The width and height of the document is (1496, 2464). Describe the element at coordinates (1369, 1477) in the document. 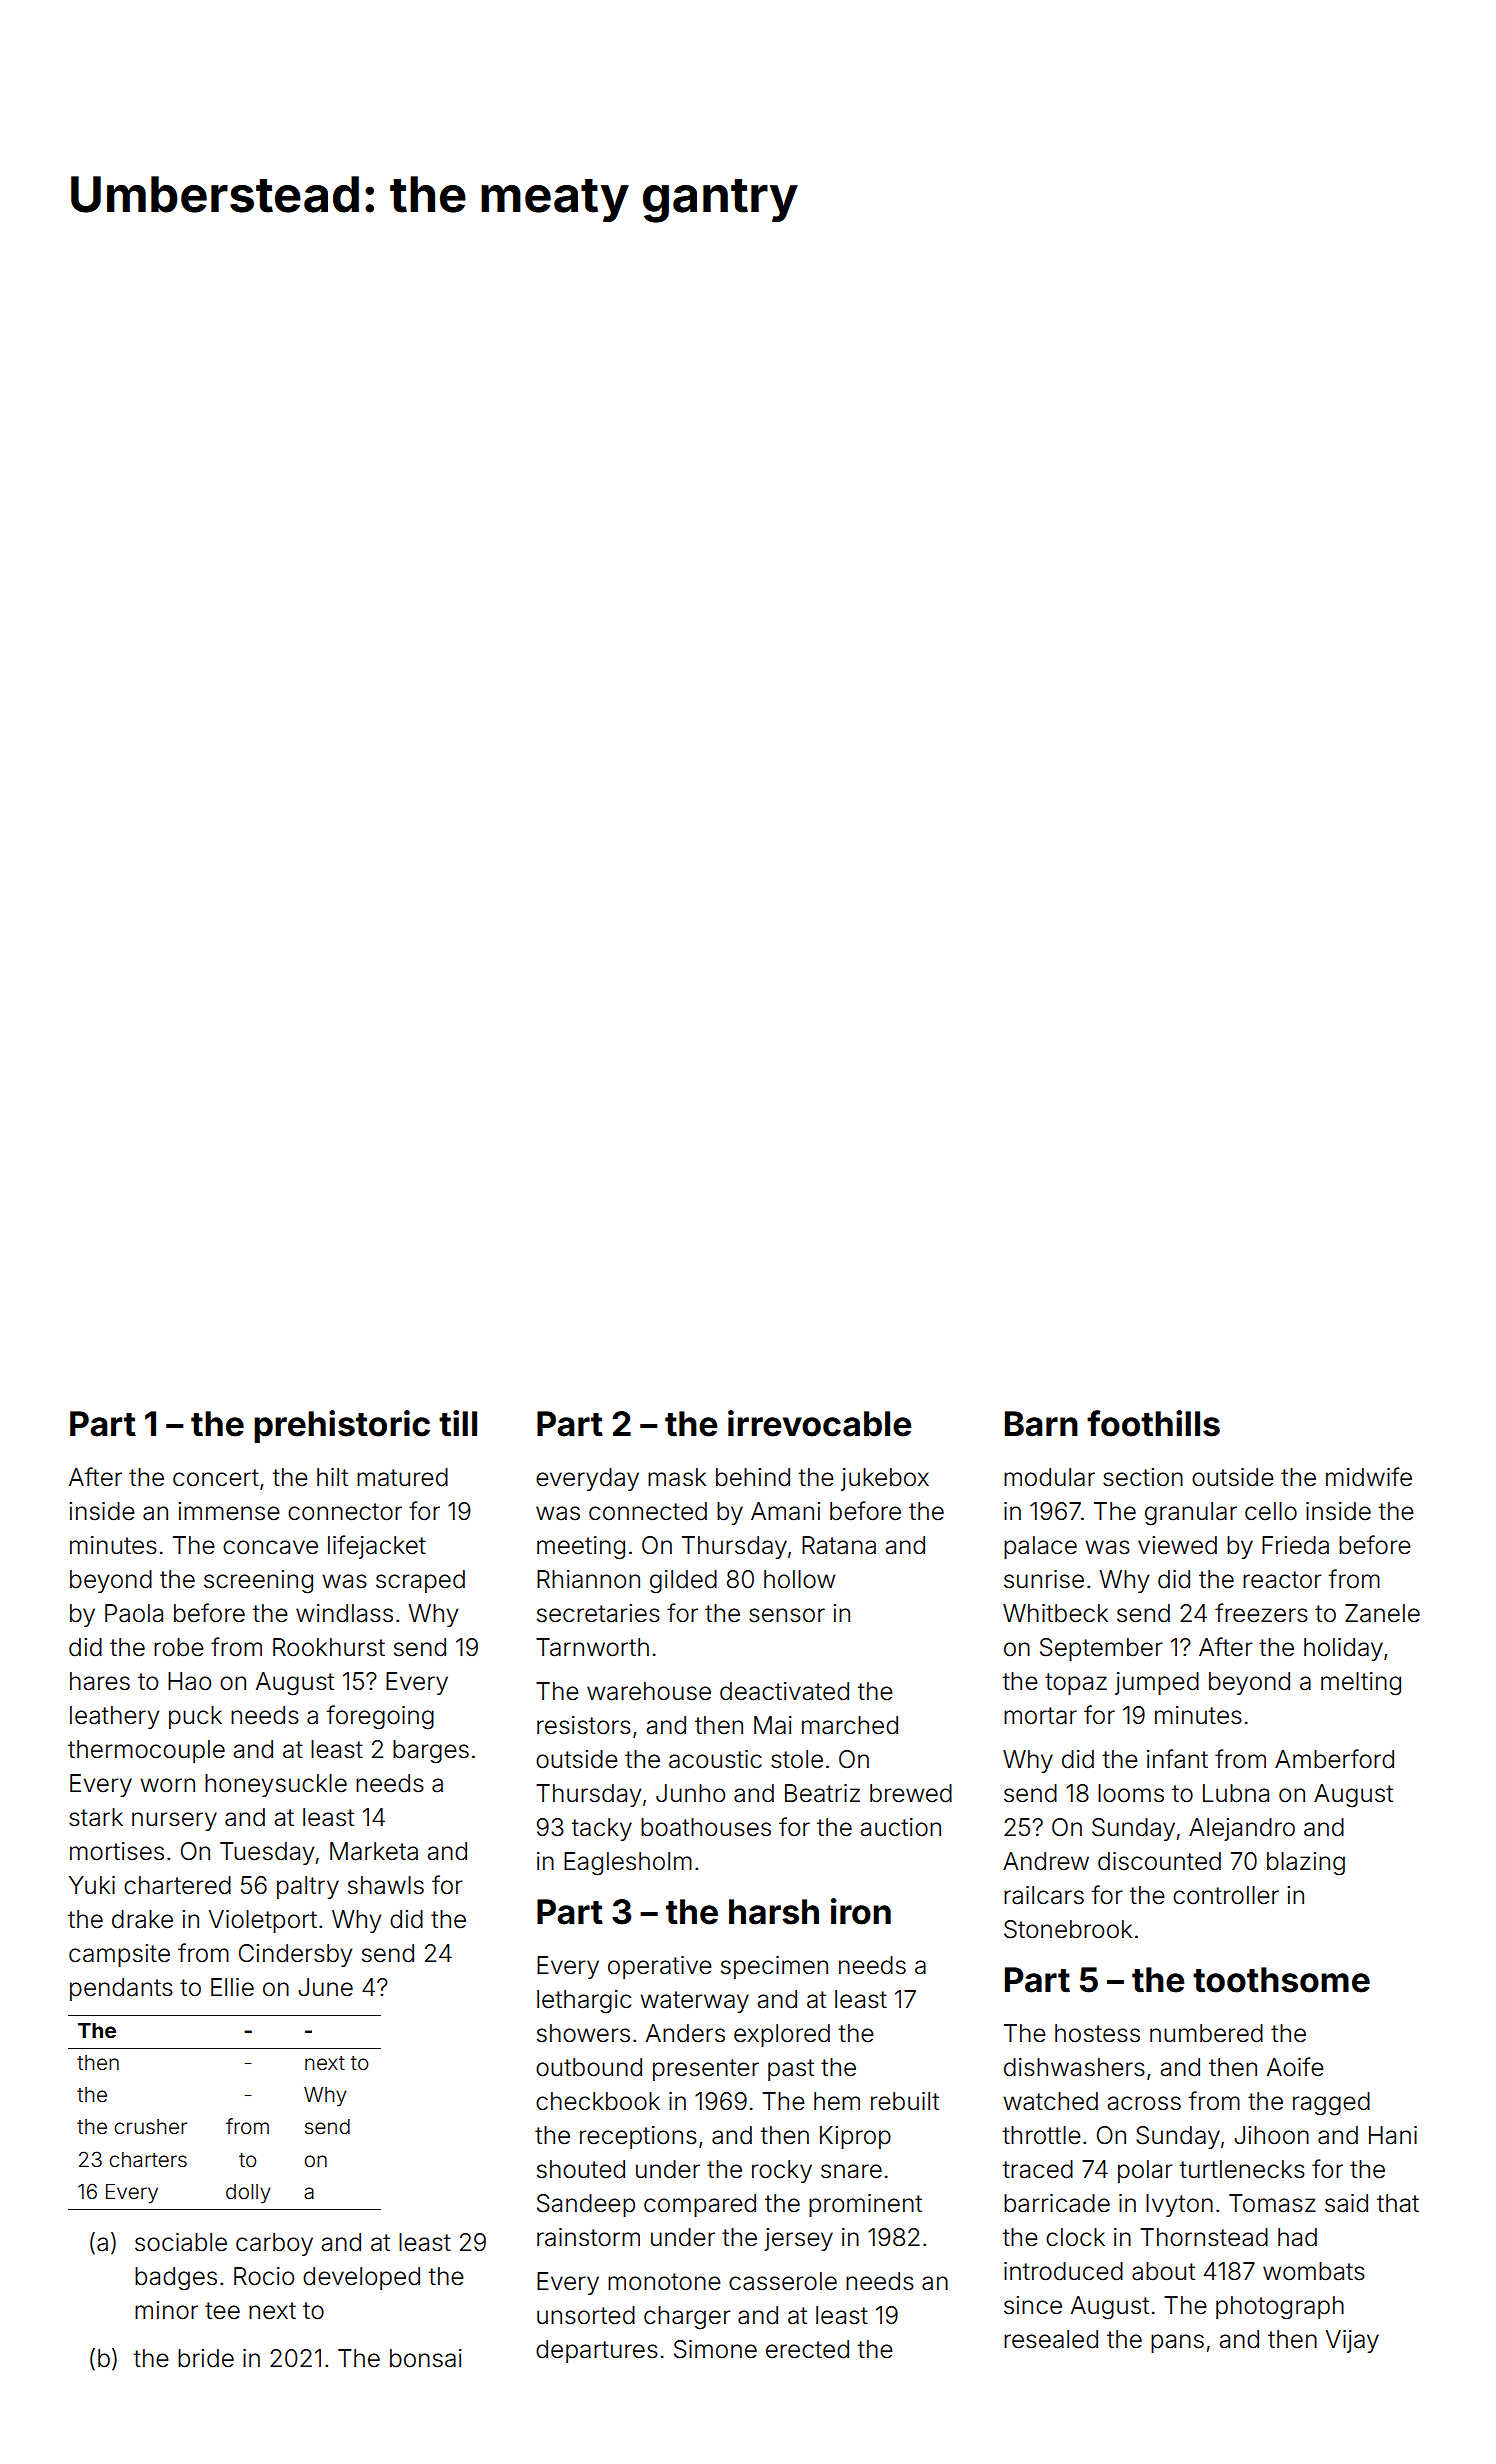

I see `midwife` at that location.
